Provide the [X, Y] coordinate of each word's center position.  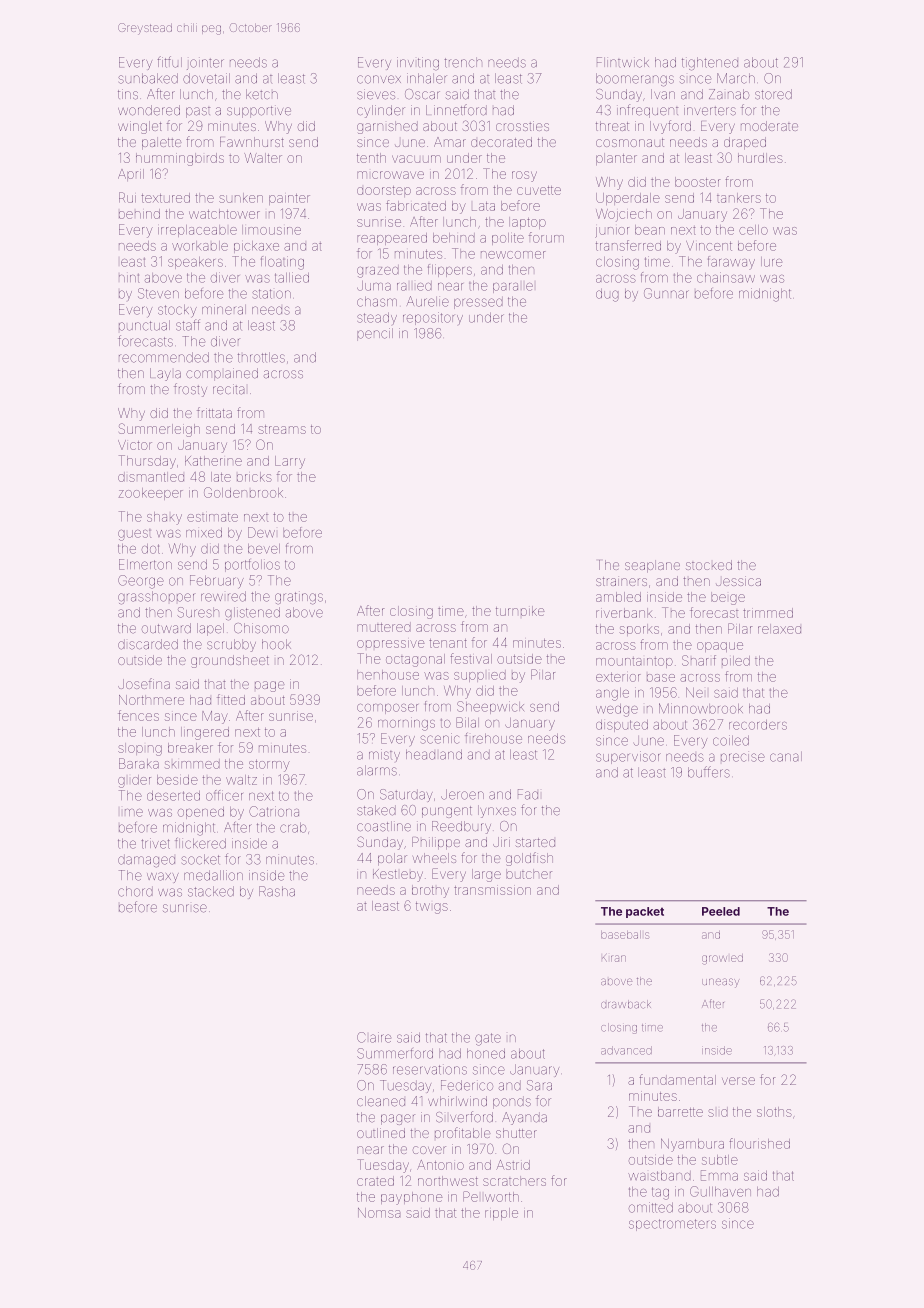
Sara [539, 1085]
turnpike [520, 611]
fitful [169, 62]
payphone [412, 1198]
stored [773, 94]
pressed [478, 303]
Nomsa [379, 1213]
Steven [158, 293]
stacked [211, 891]
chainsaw [726, 277]
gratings [299, 598]
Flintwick [623, 62]
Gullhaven [720, 1191]
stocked [709, 565]
